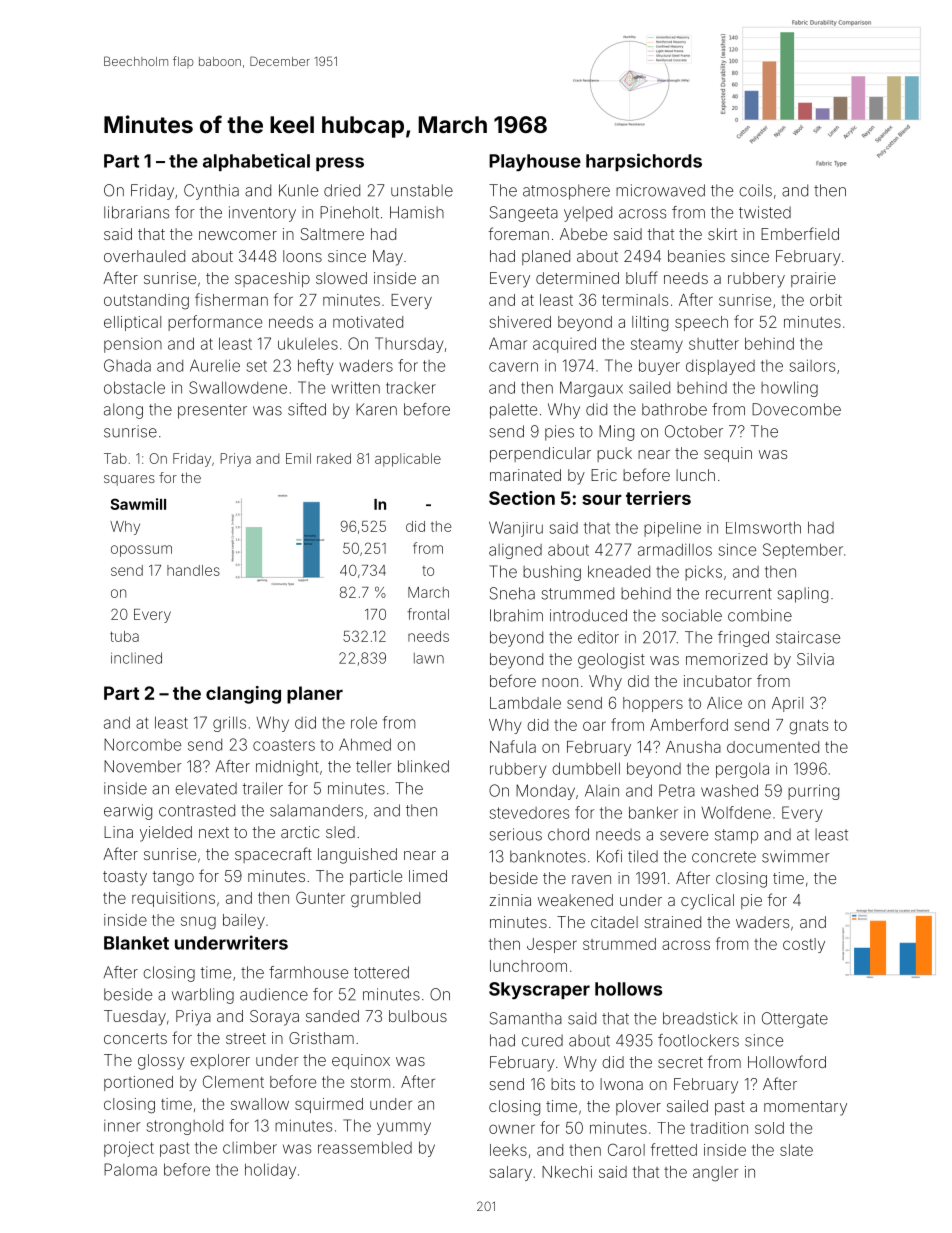  I want to click on buyer, so click(659, 367).
